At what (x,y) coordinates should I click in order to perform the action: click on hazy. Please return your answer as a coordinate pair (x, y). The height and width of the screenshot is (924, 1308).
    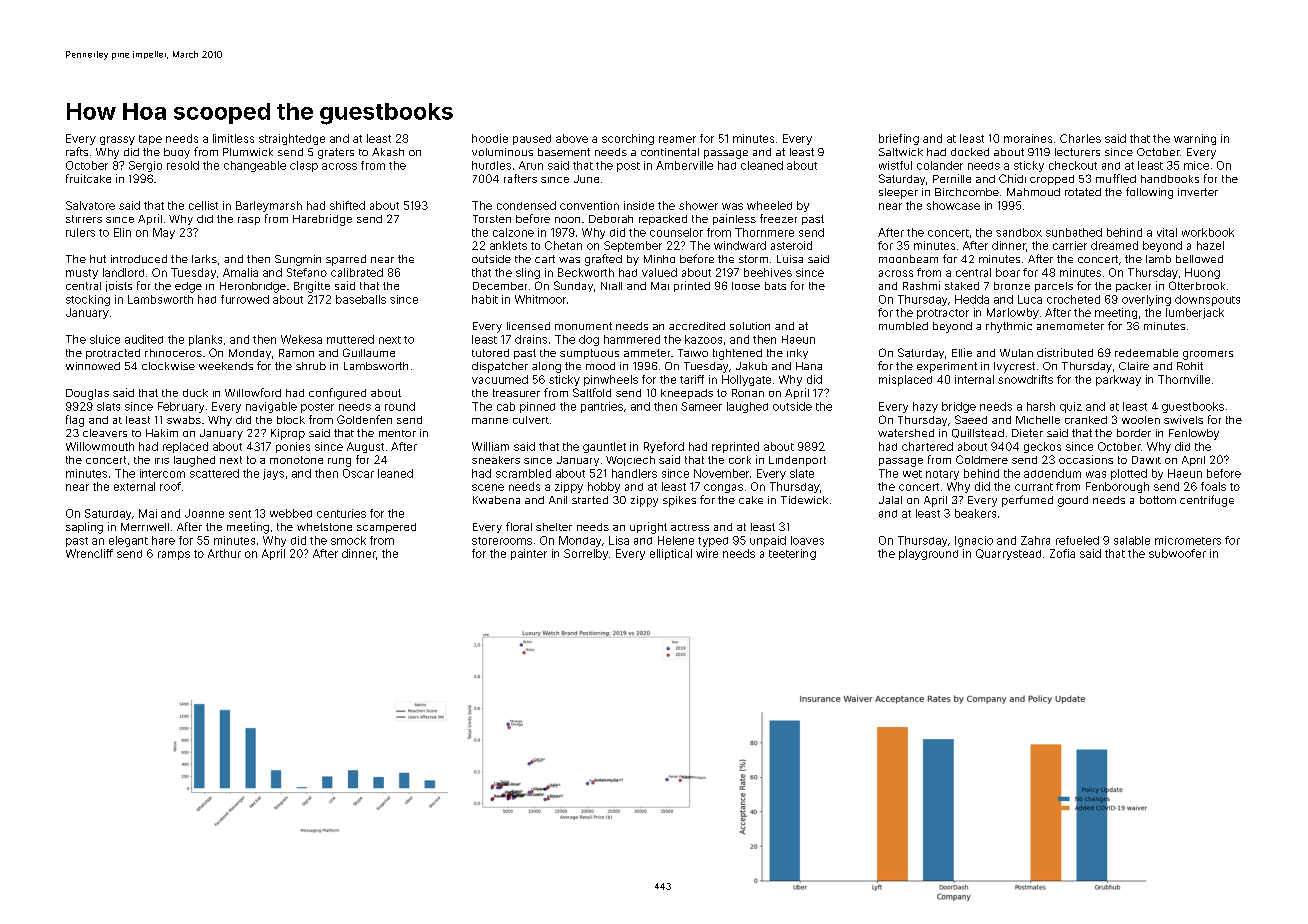
    Looking at the image, I should click on (925, 407).
